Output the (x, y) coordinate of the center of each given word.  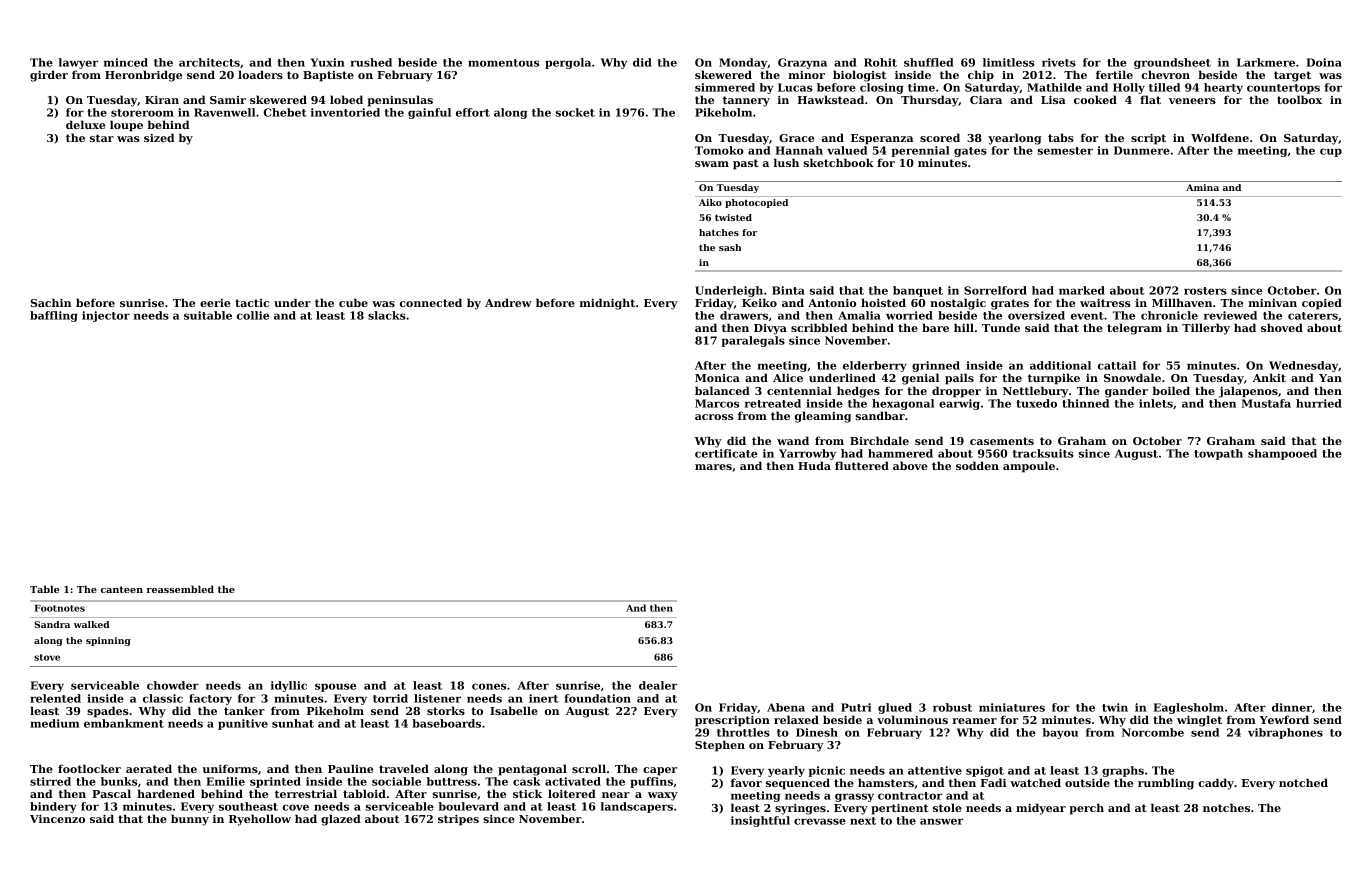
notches (1226, 807)
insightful (760, 821)
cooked (1095, 99)
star (102, 138)
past (745, 164)
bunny (190, 820)
